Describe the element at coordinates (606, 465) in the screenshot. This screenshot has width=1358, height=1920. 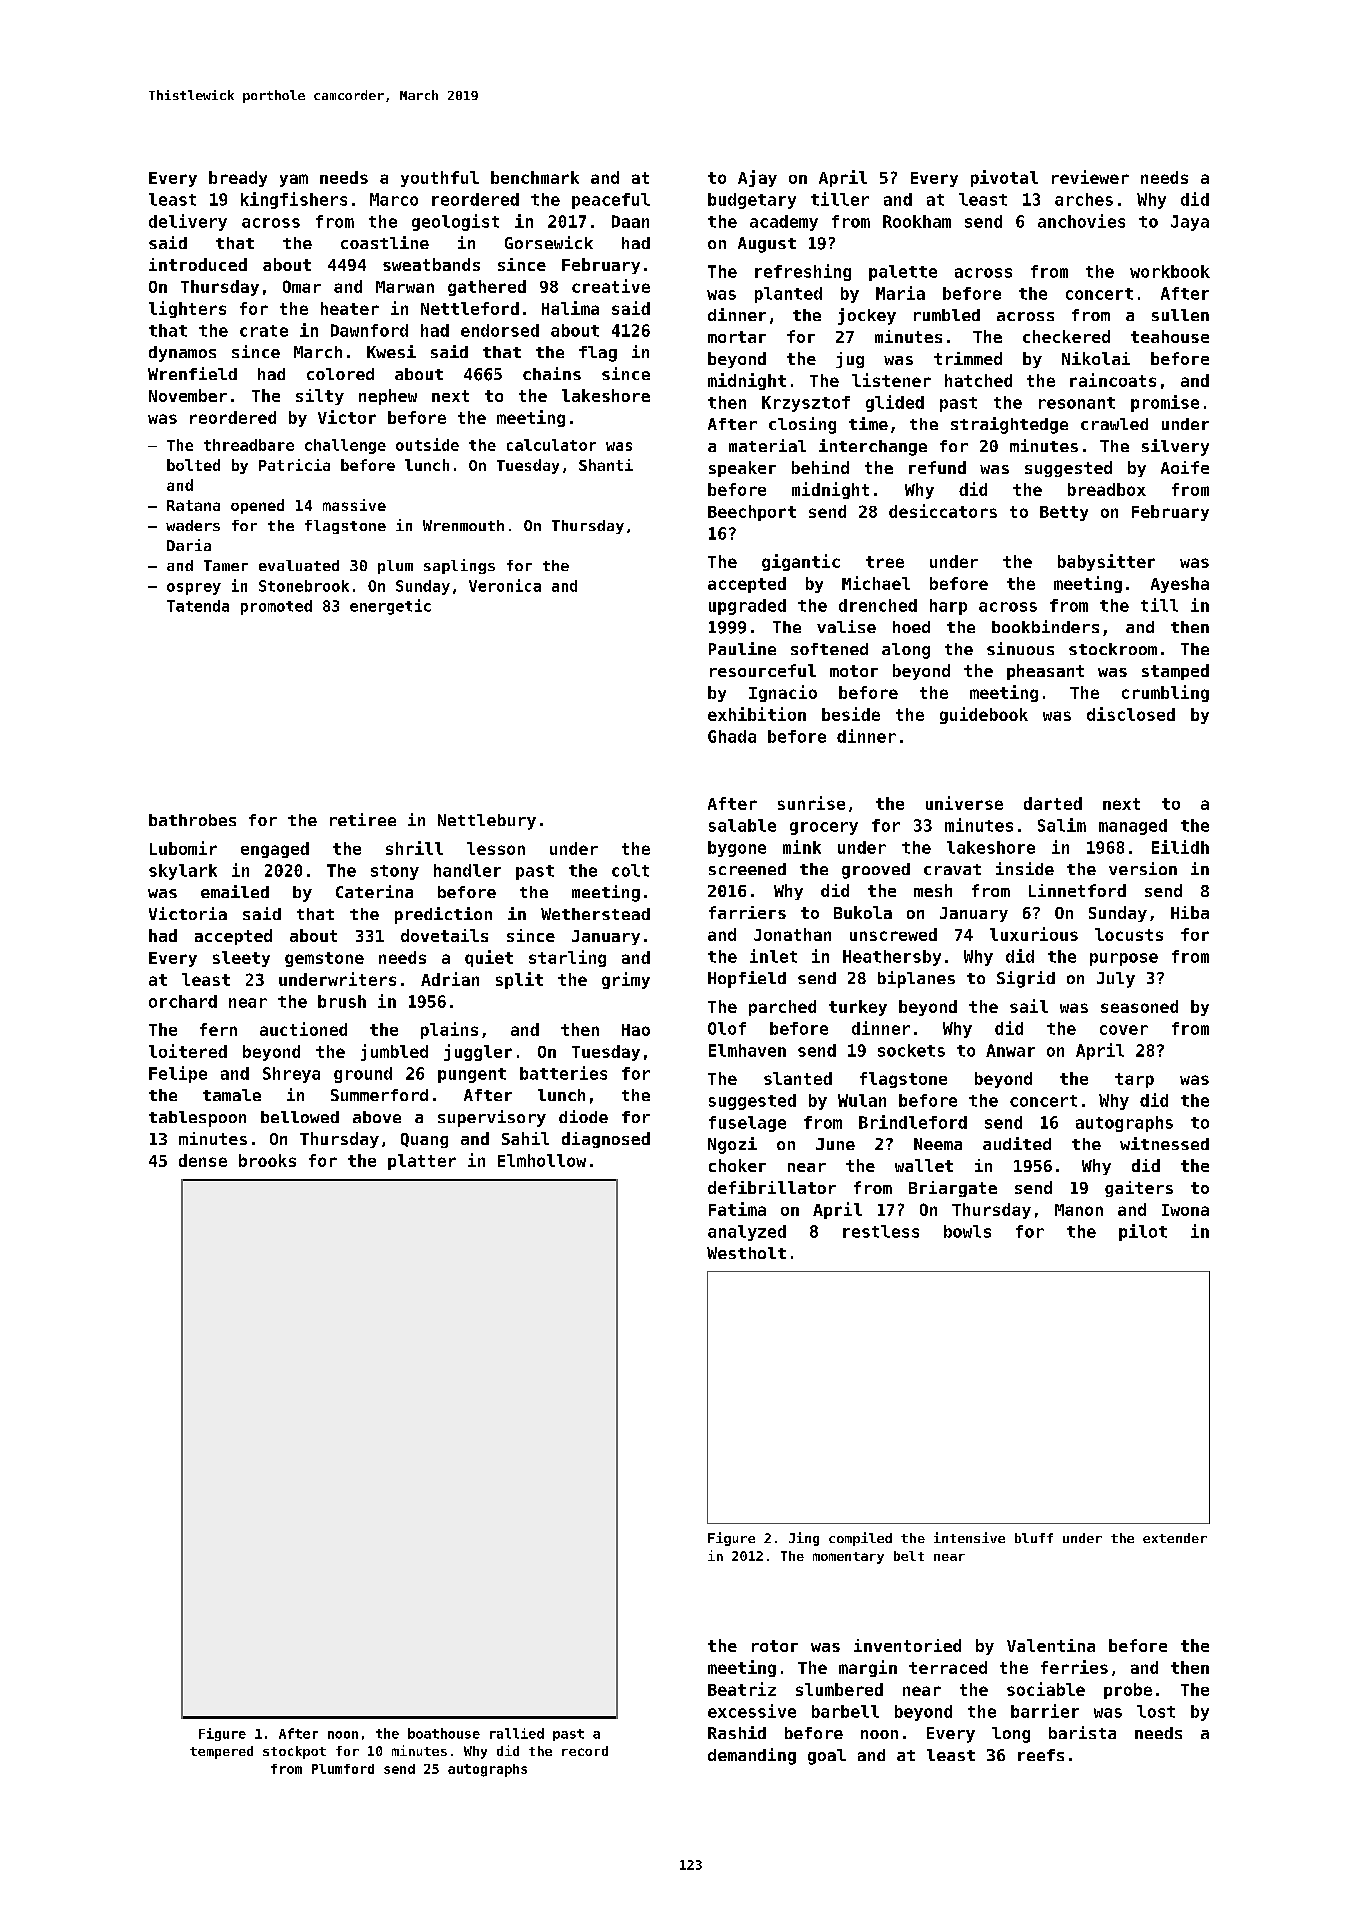
I see `Shanti` at that location.
